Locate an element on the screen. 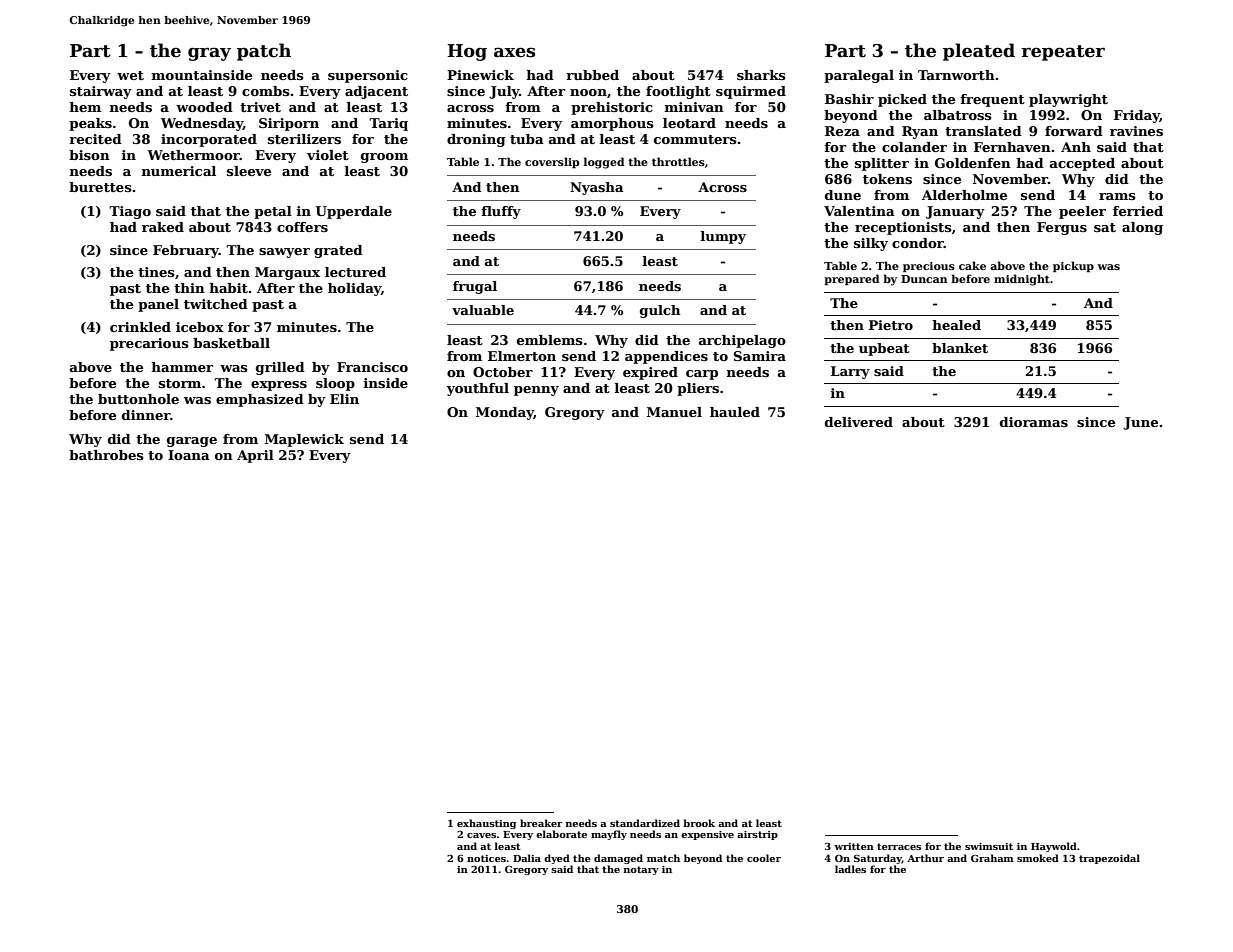 Image resolution: width=1233 pixels, height=952 pixels. twitched is located at coordinates (216, 304).
